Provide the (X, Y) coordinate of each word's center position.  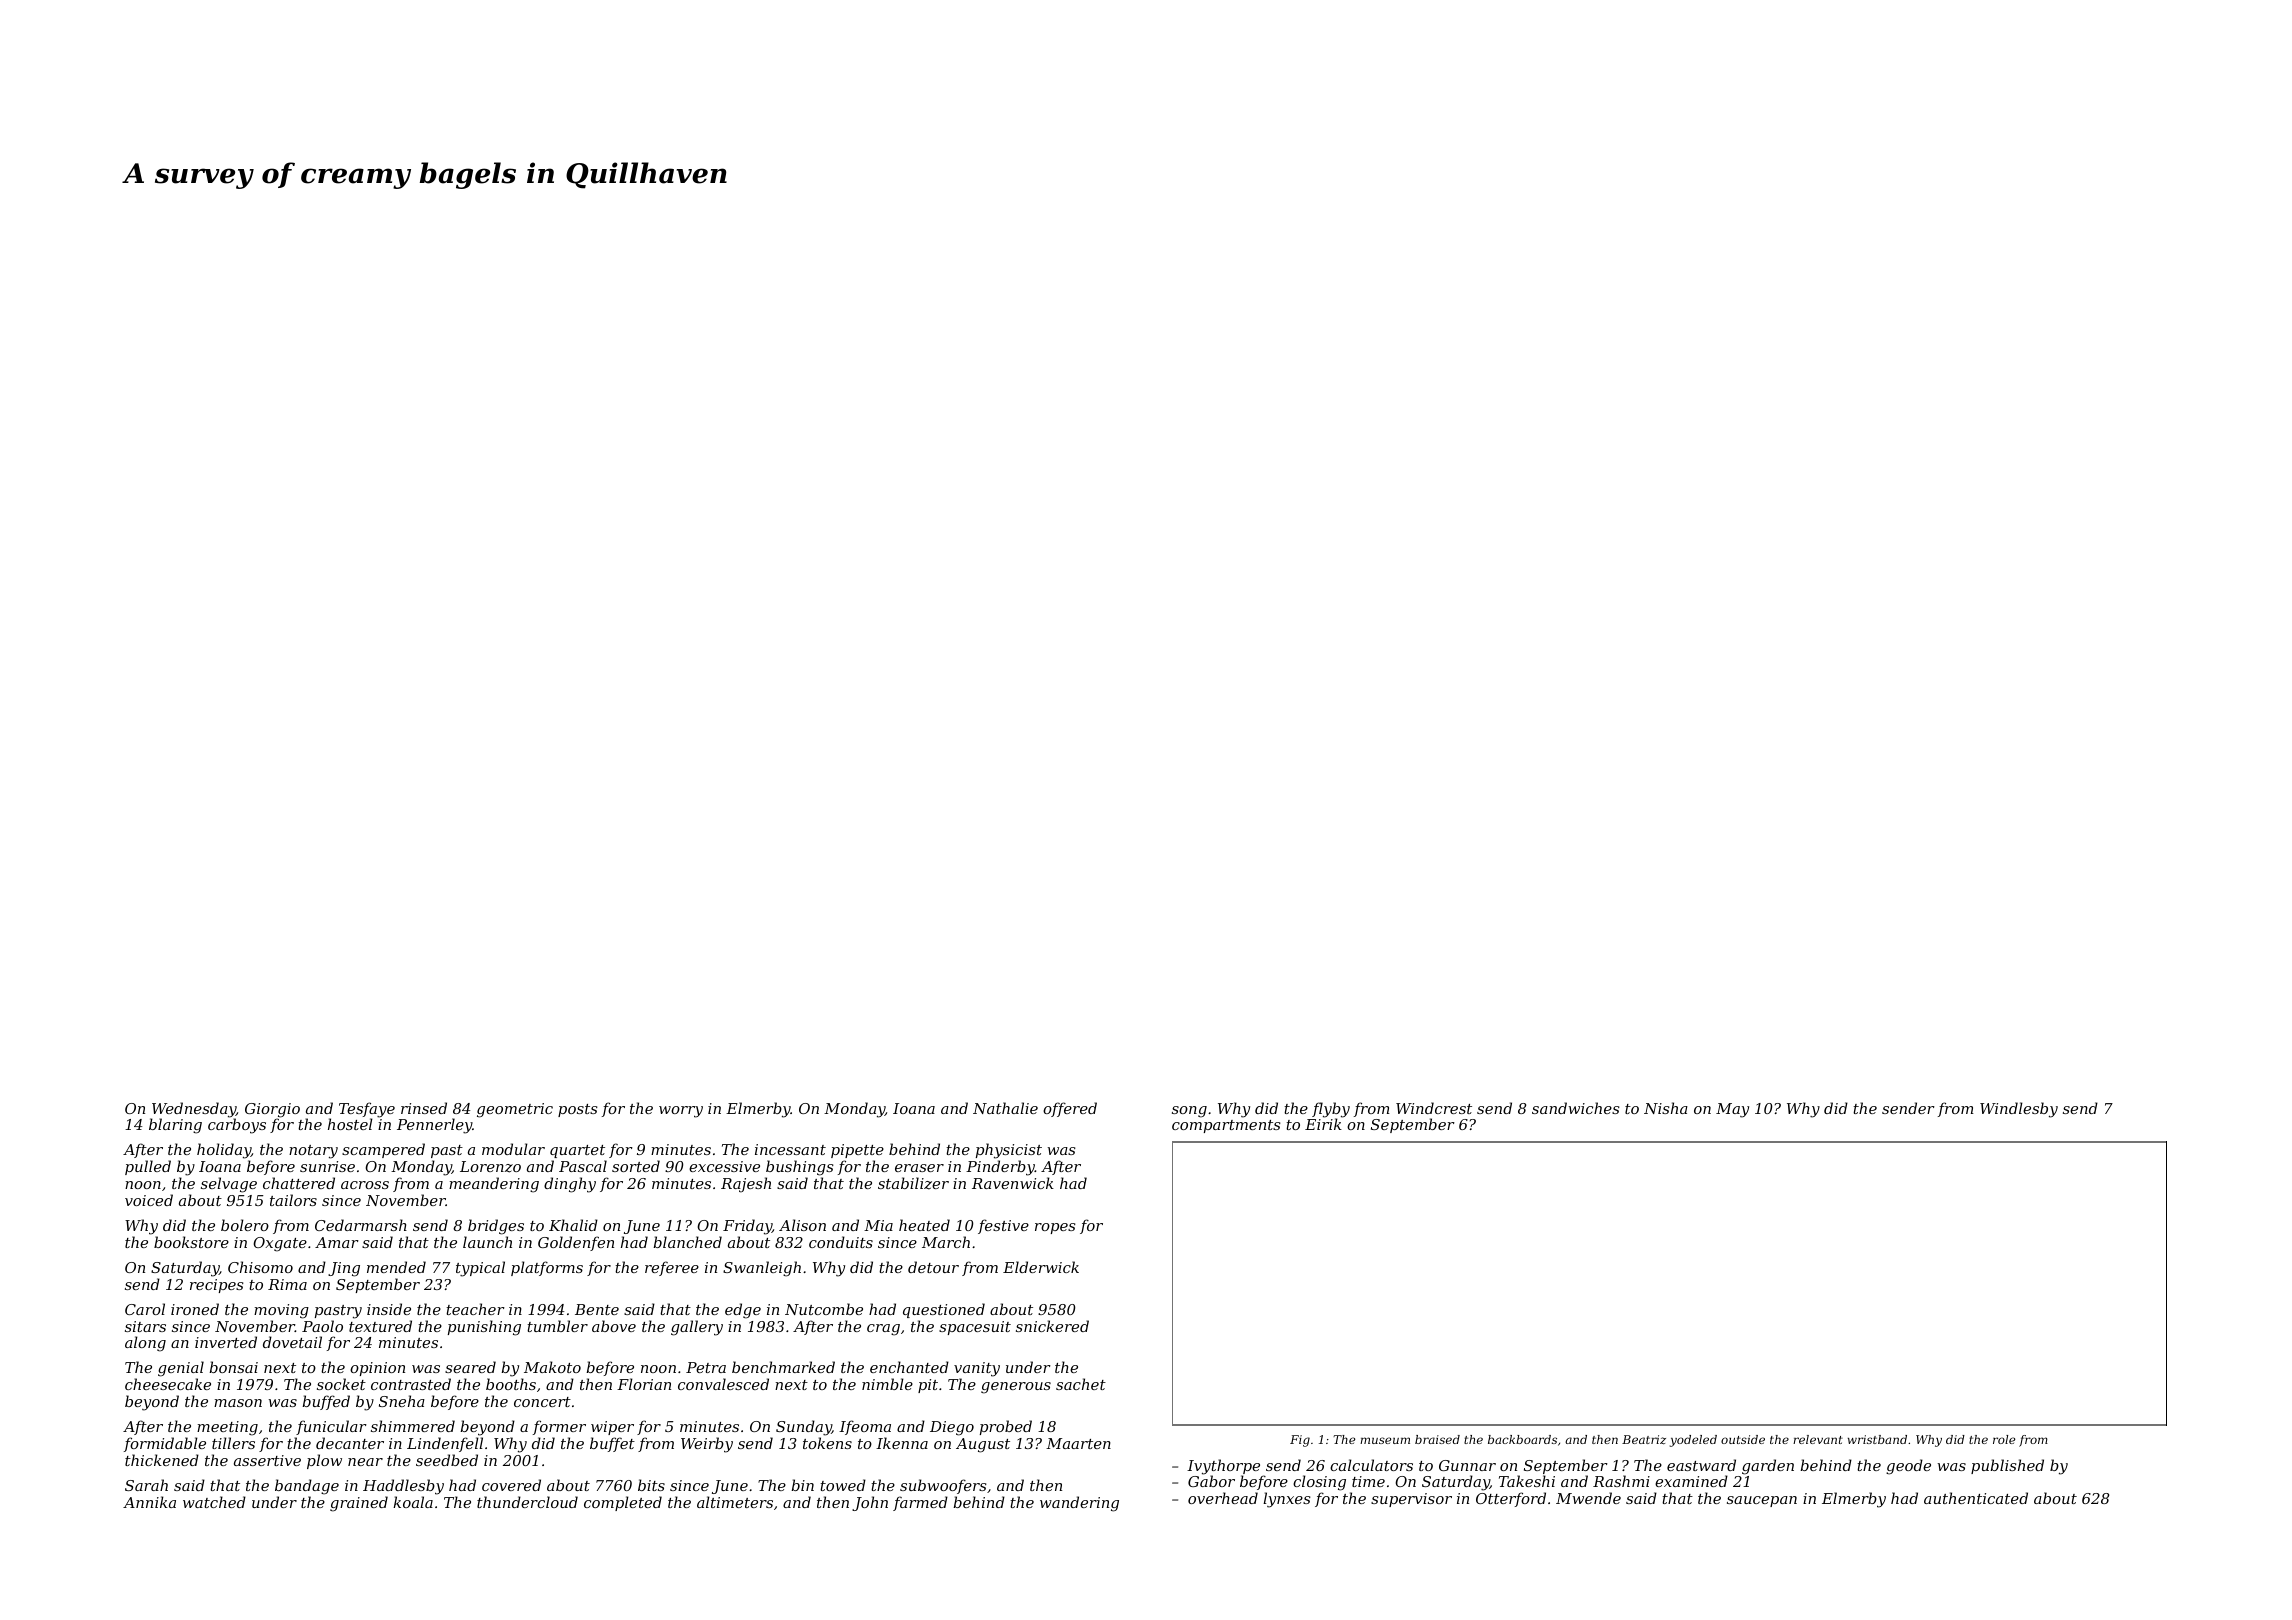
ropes (1055, 1228)
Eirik (1323, 1124)
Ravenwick (1013, 1183)
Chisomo (260, 1267)
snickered (1052, 1326)
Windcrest (1434, 1108)
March (946, 1242)
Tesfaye (367, 1110)
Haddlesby (403, 1487)
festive (1003, 1226)
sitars (145, 1326)
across (365, 1185)
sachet (1081, 1384)
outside (1743, 1439)
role (2004, 1439)
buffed (326, 1402)
